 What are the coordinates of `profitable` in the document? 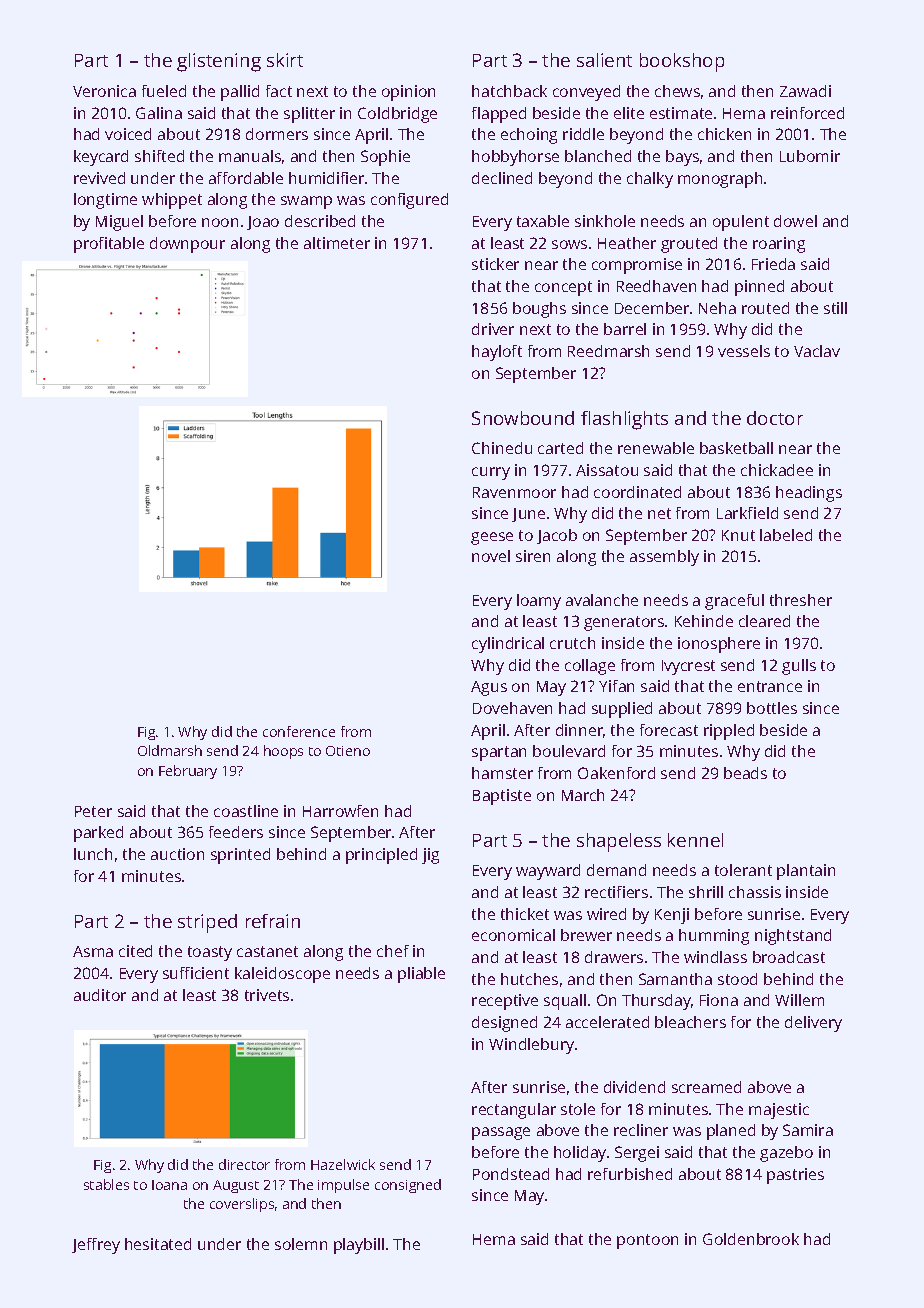 It's located at (109, 245).
